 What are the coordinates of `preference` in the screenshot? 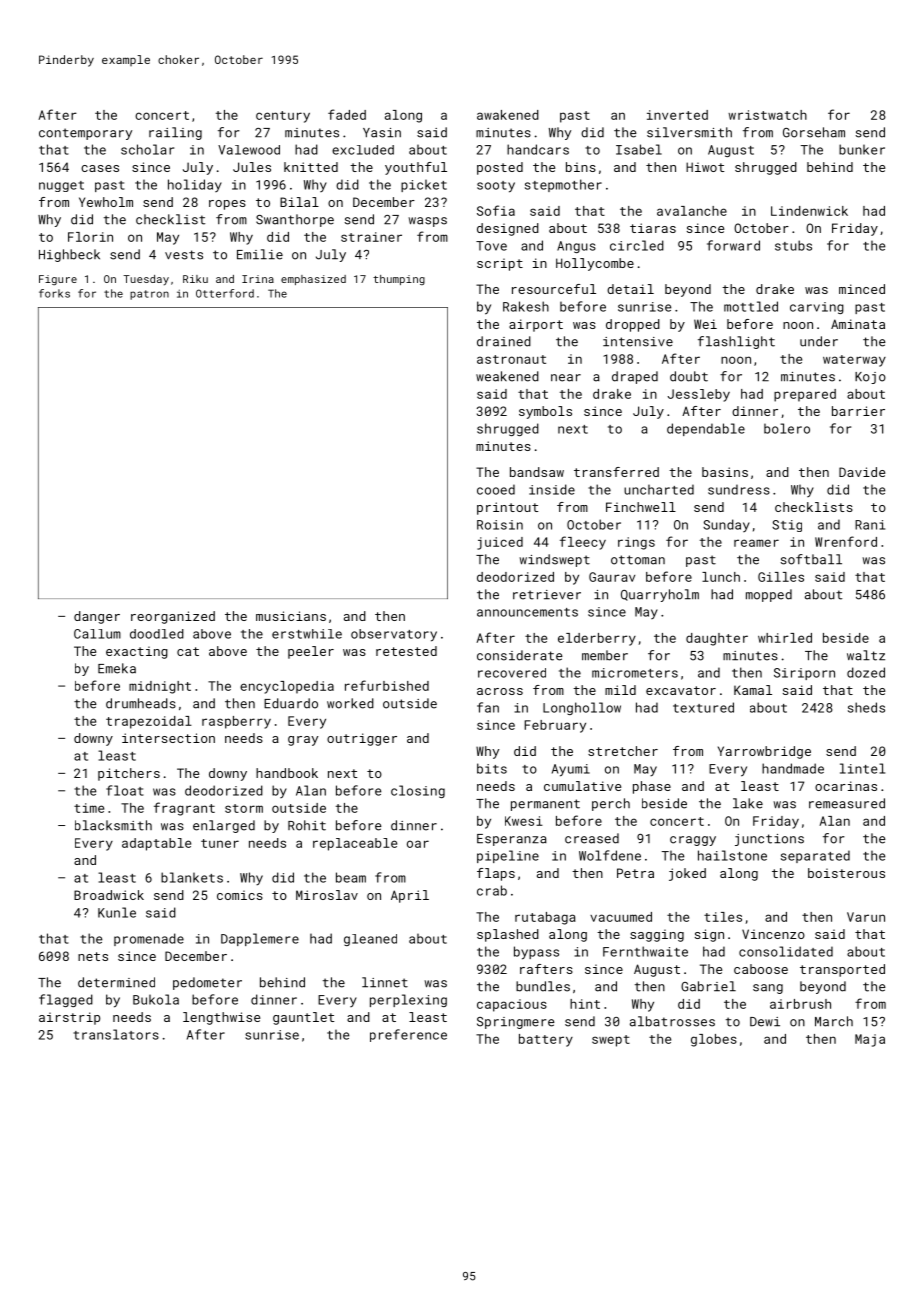 It's located at (408, 1035).
